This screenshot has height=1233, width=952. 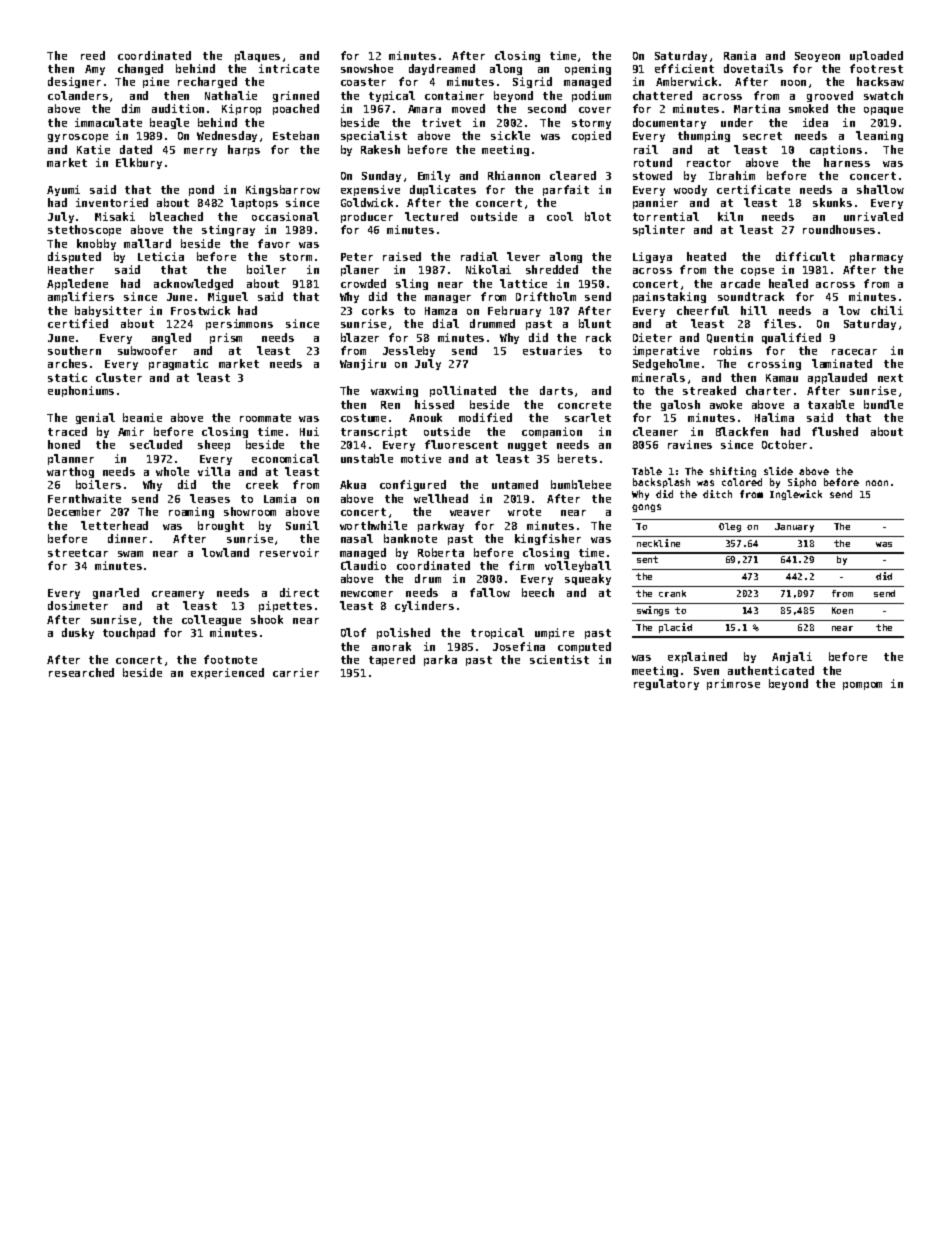 What do you see at coordinates (353, 484) in the screenshot?
I see `Akua` at bounding box center [353, 484].
